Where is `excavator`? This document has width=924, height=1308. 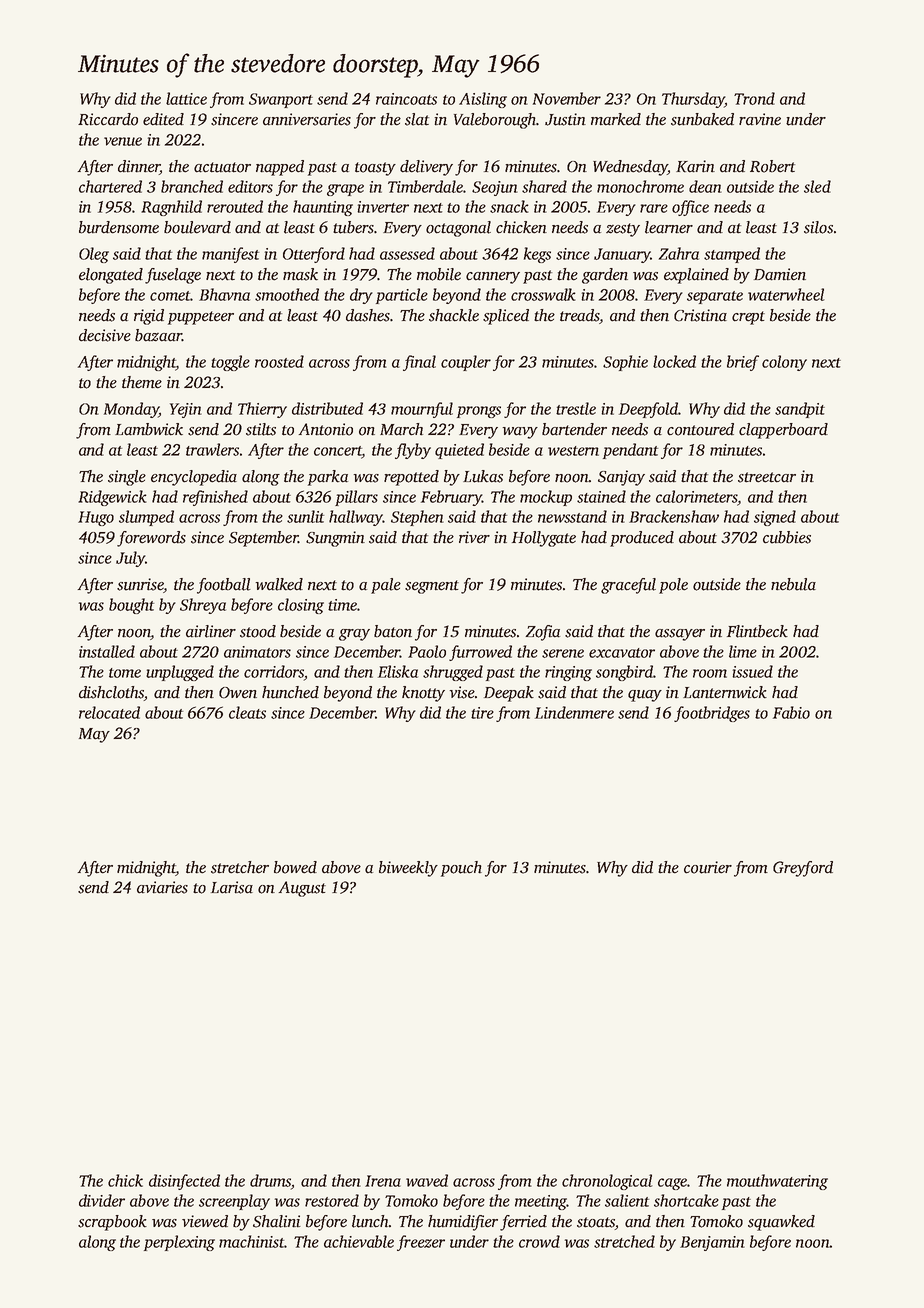 excavator is located at coordinates (622, 653).
